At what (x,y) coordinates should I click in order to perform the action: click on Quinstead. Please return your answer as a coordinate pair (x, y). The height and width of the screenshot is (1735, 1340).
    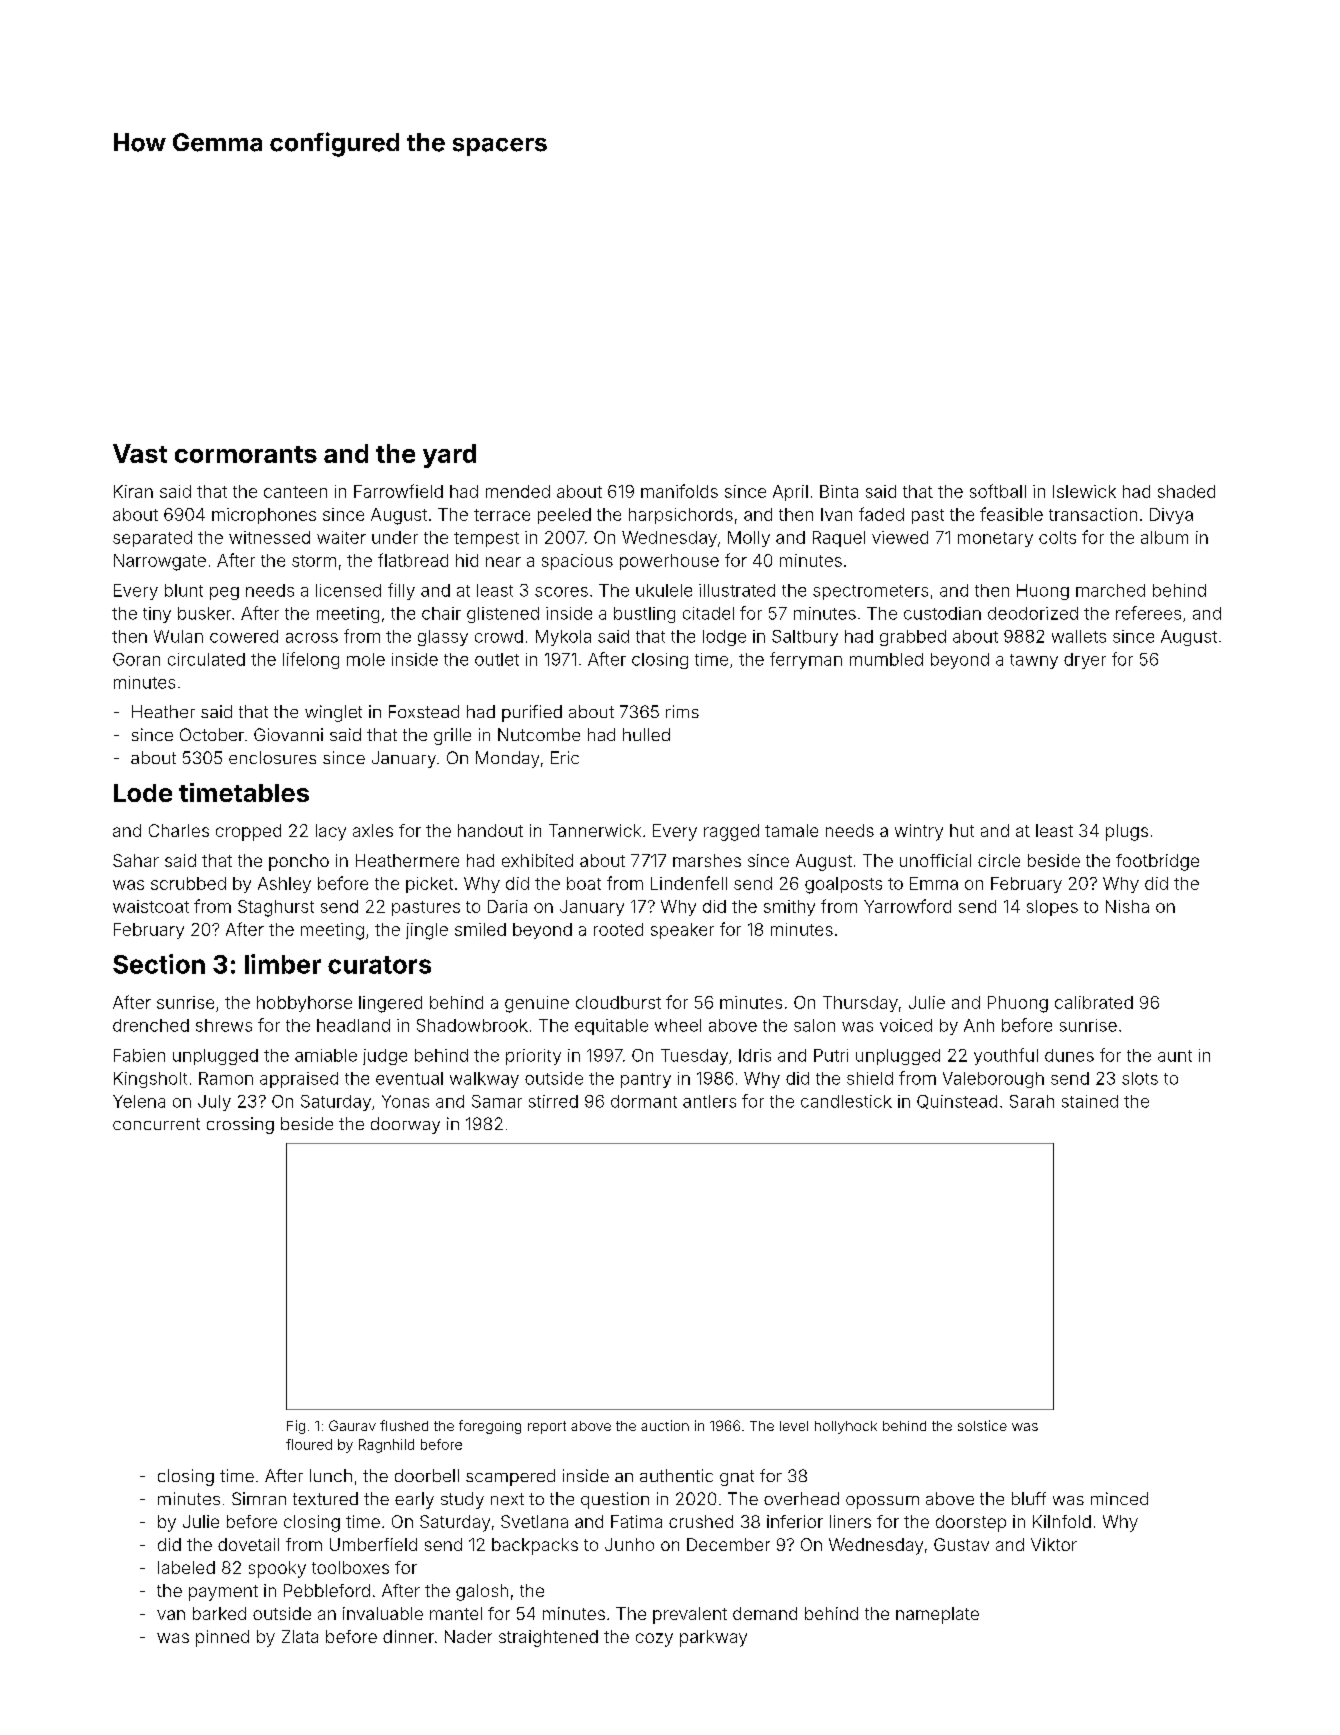
    Looking at the image, I should click on (957, 1102).
